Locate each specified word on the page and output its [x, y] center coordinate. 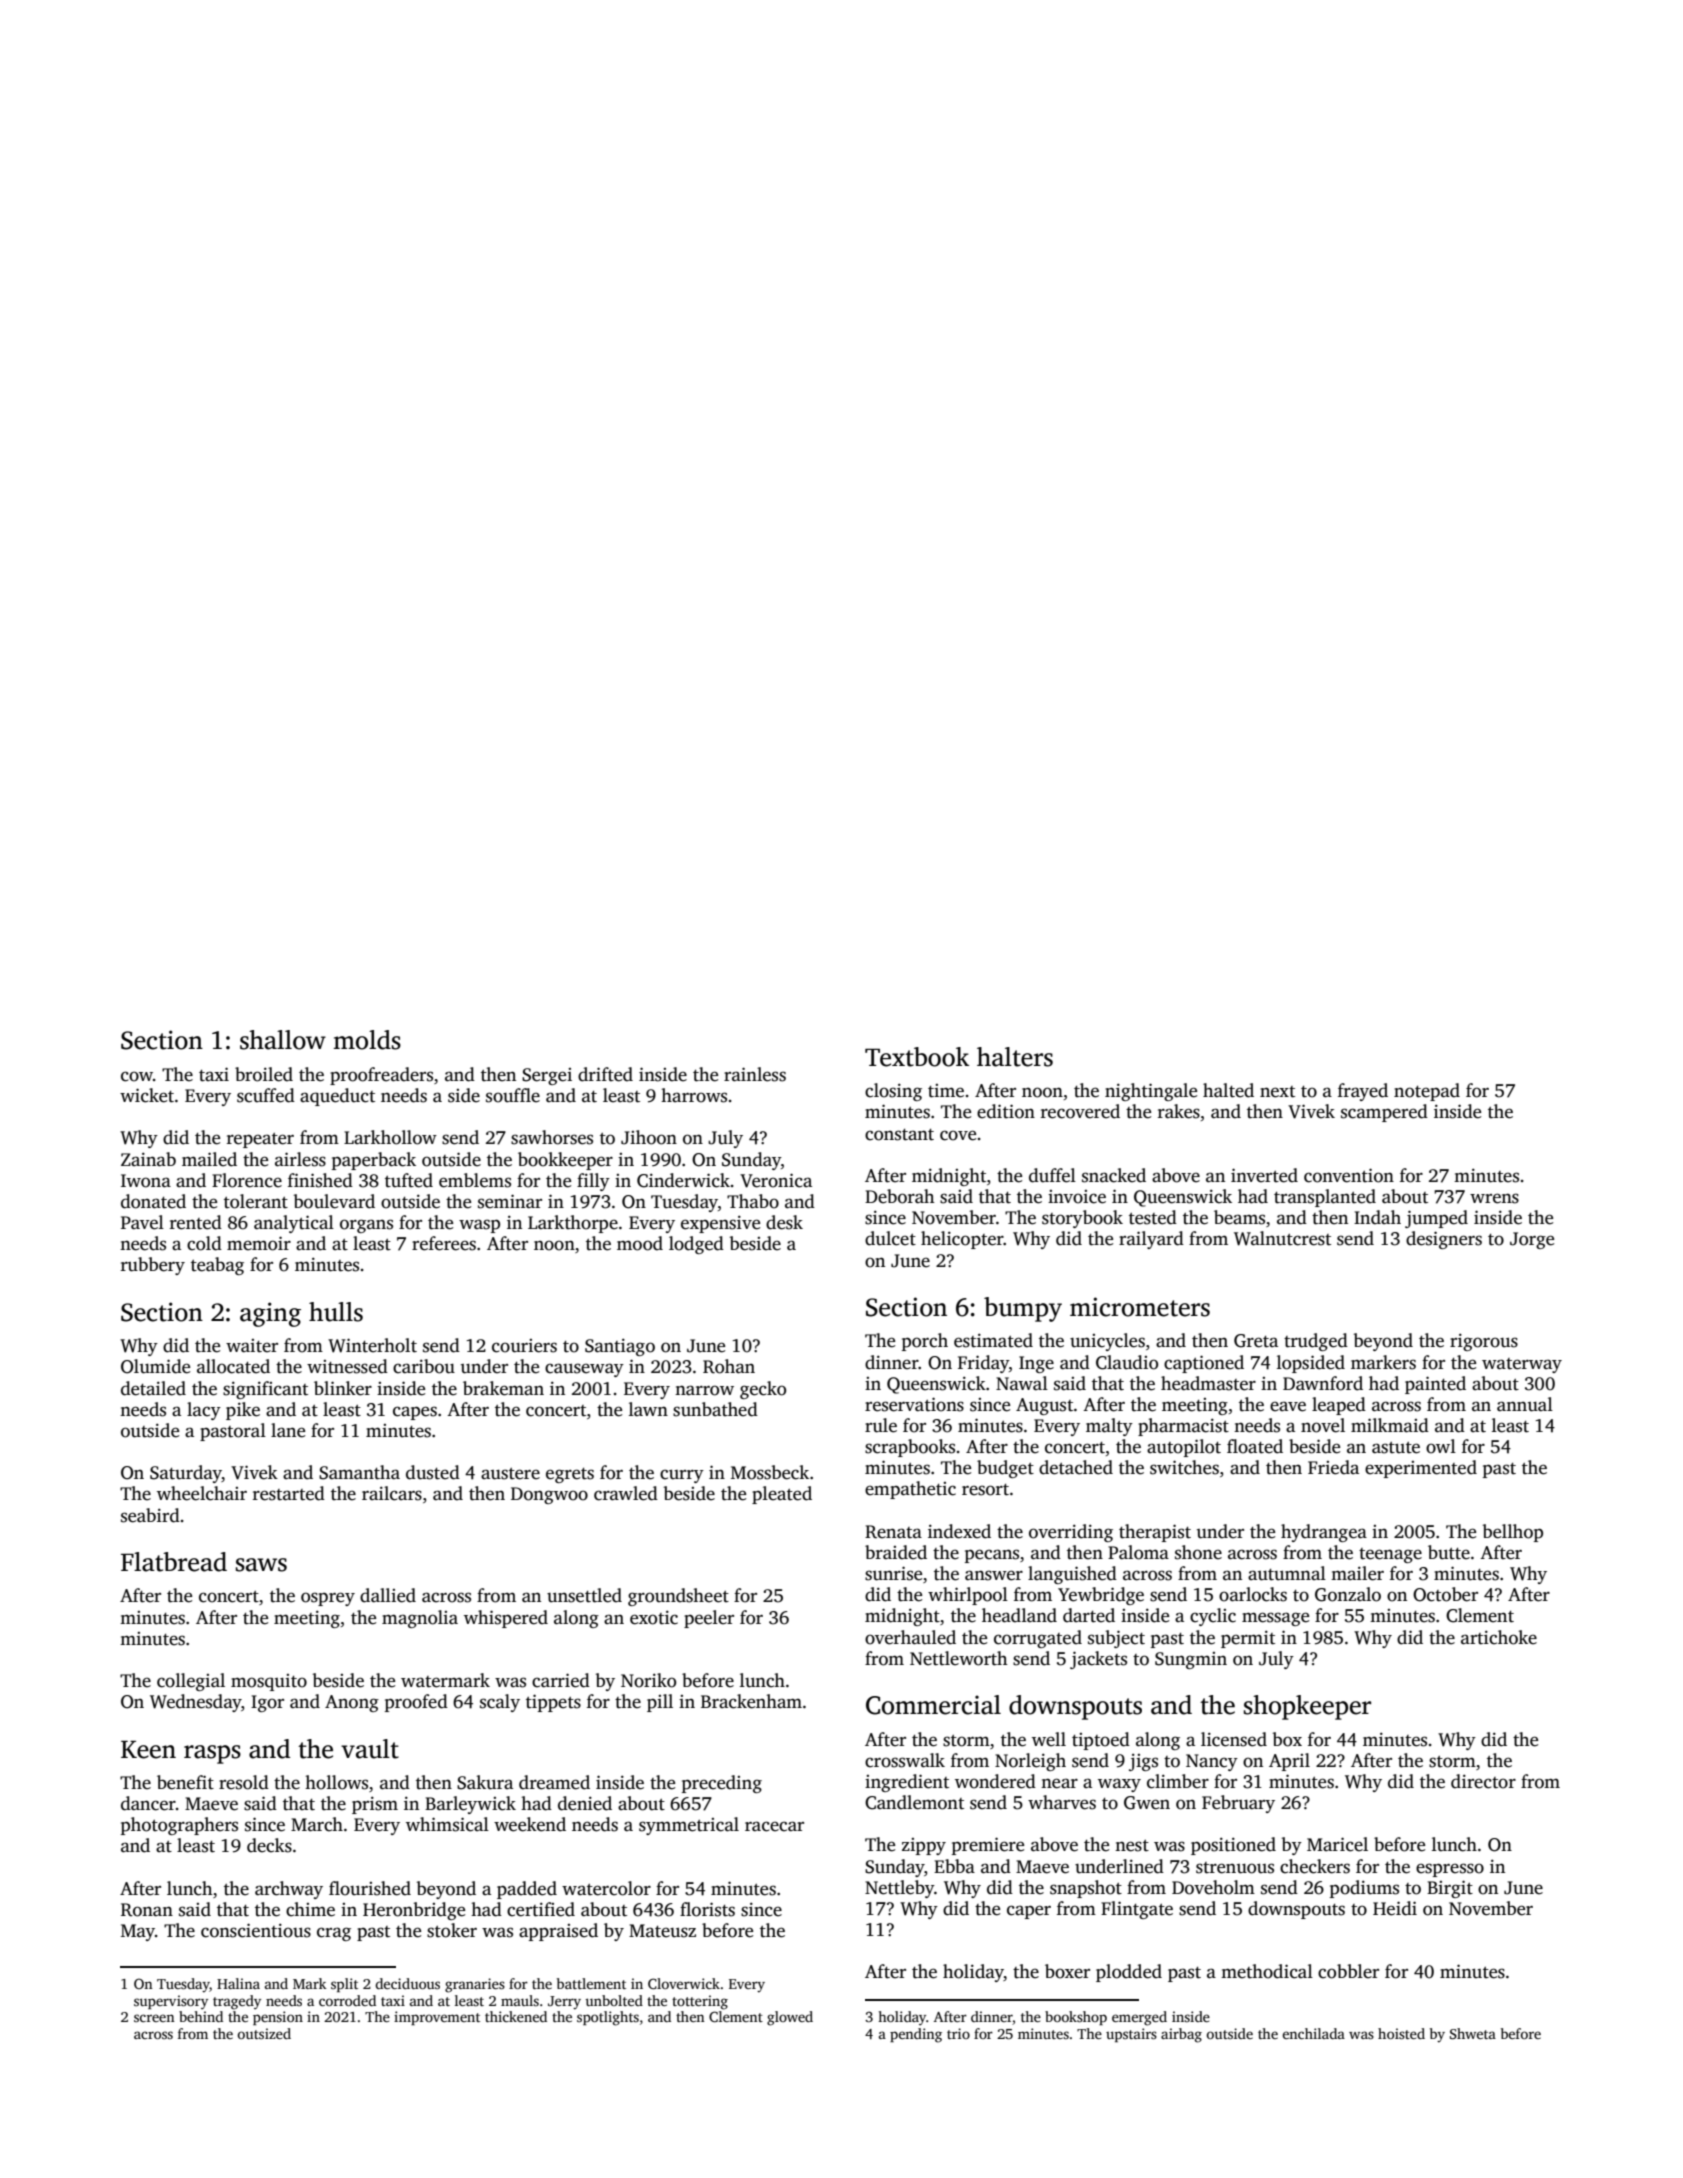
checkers [1315, 1866]
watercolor [606, 1888]
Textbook [917, 1057]
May [138, 1932]
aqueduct [337, 1097]
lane [288, 1430]
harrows [694, 1095]
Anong [352, 1703]
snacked [1114, 1175]
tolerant [256, 1201]
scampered [1384, 1113]
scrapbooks [910, 1448]
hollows [336, 1782]
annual [1525, 1404]
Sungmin [1191, 1660]
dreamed [554, 1782]
